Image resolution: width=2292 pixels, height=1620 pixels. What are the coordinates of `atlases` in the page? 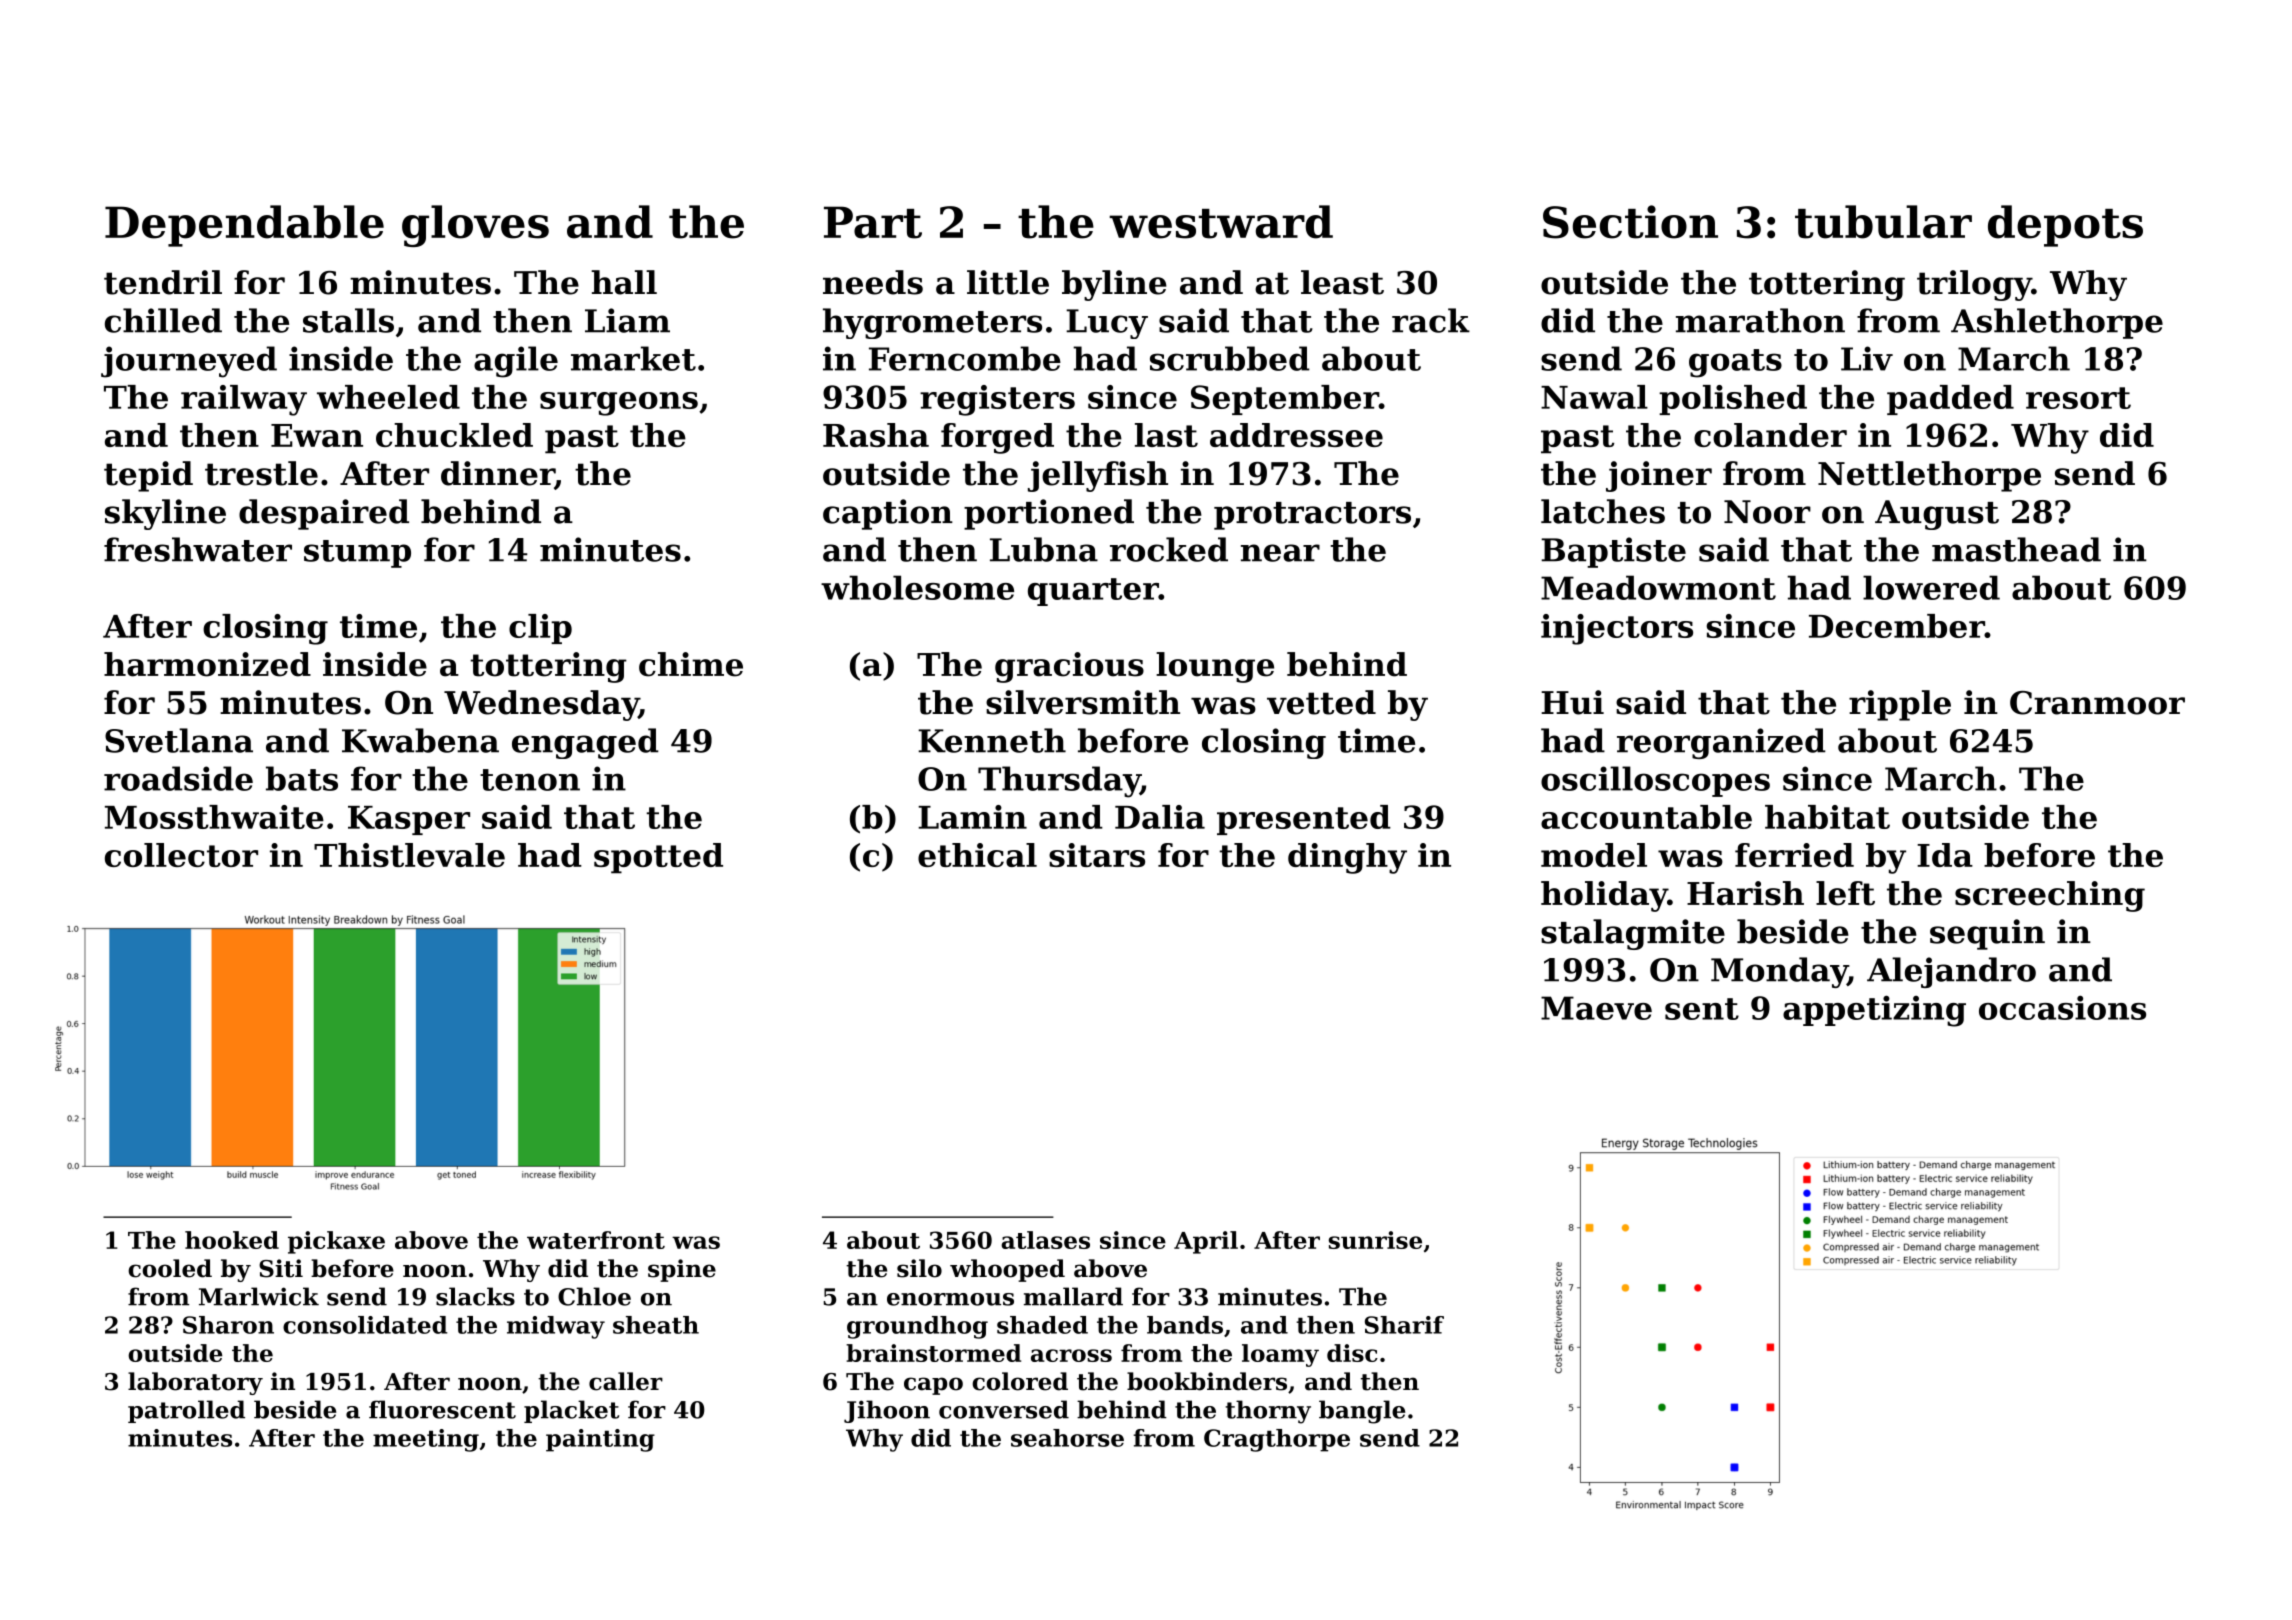 It's located at (1045, 1240).
